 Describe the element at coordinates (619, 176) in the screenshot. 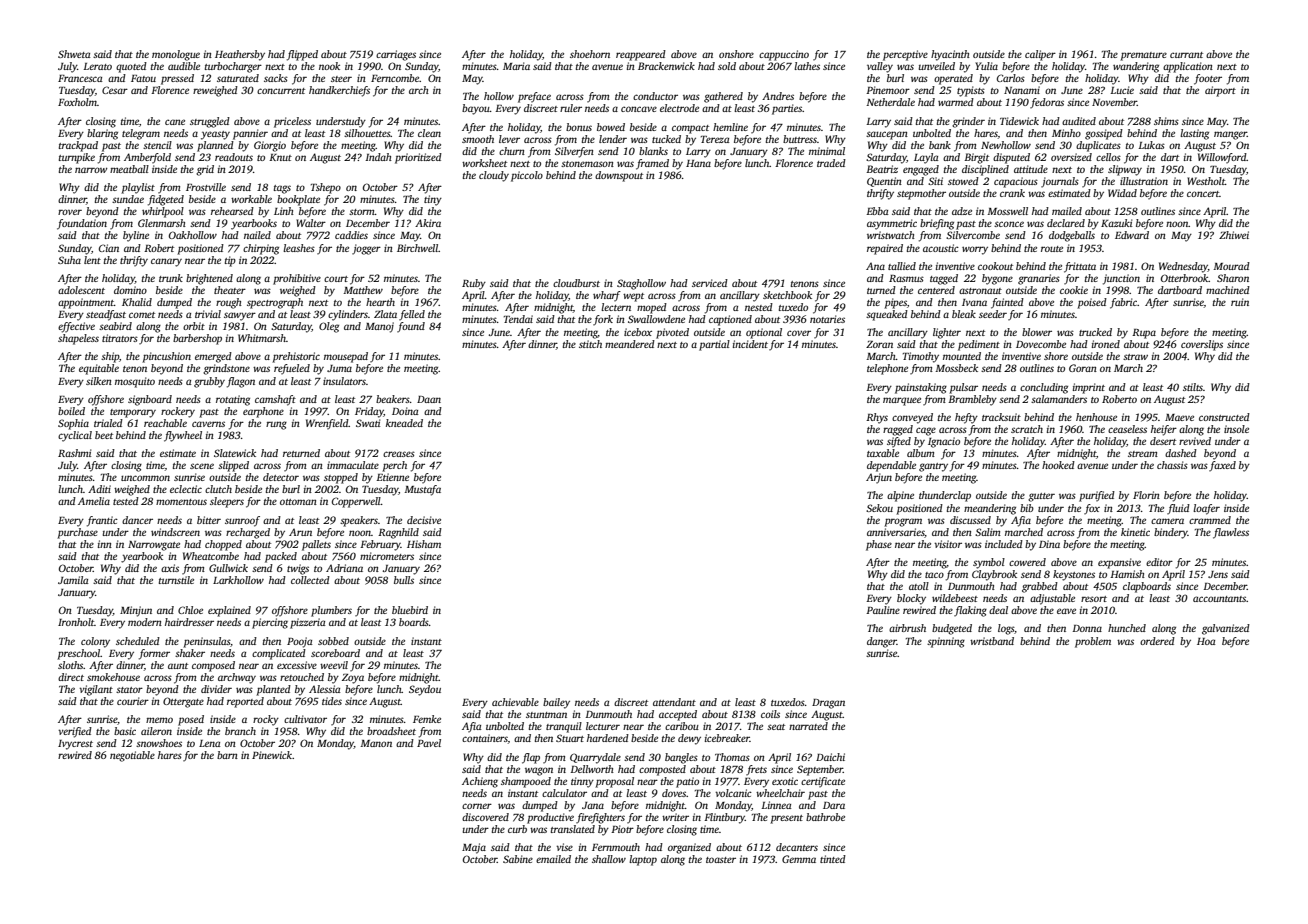

I see `downspout` at that location.
